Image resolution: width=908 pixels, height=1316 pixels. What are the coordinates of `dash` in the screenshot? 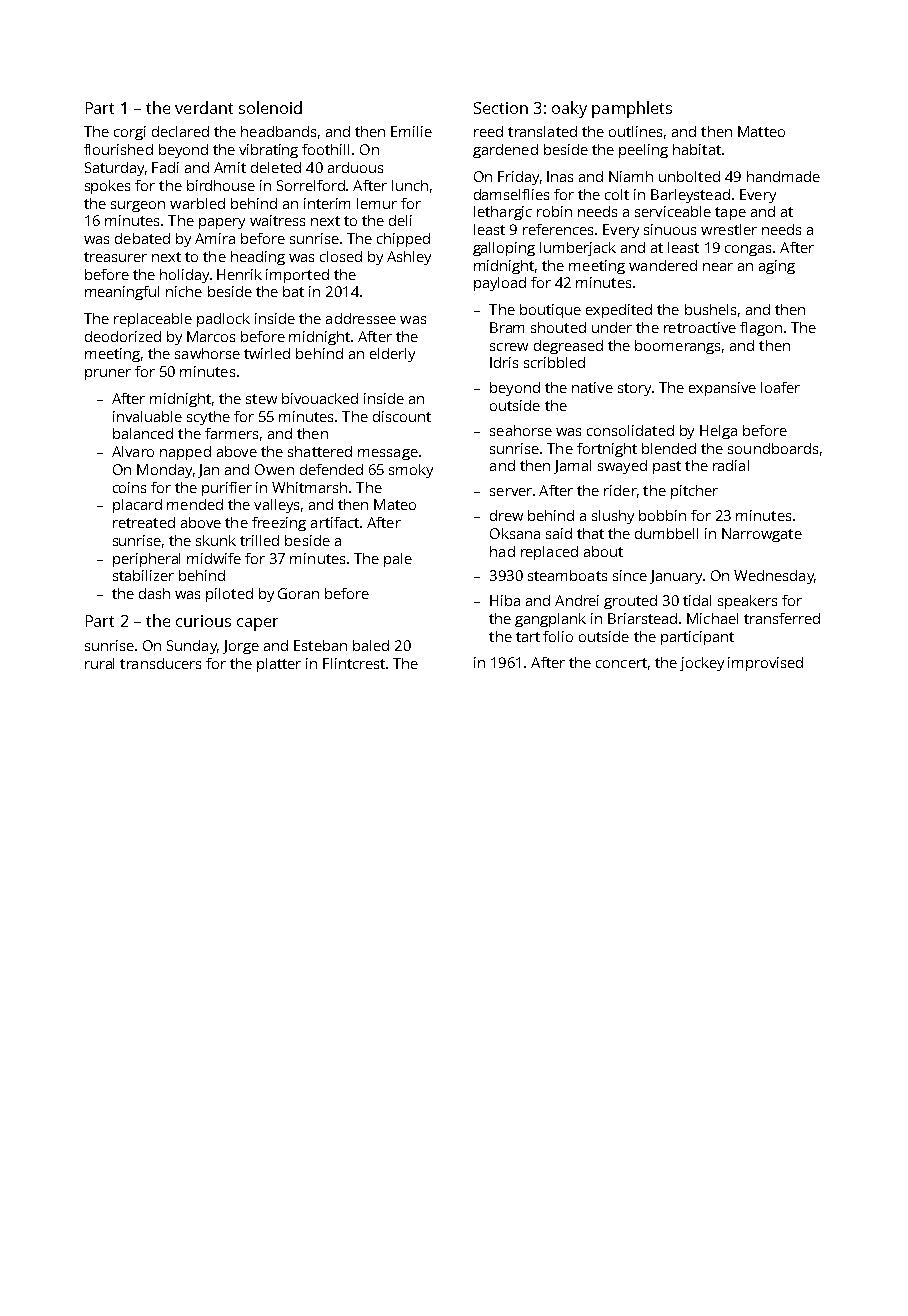 It's located at (154, 593).
